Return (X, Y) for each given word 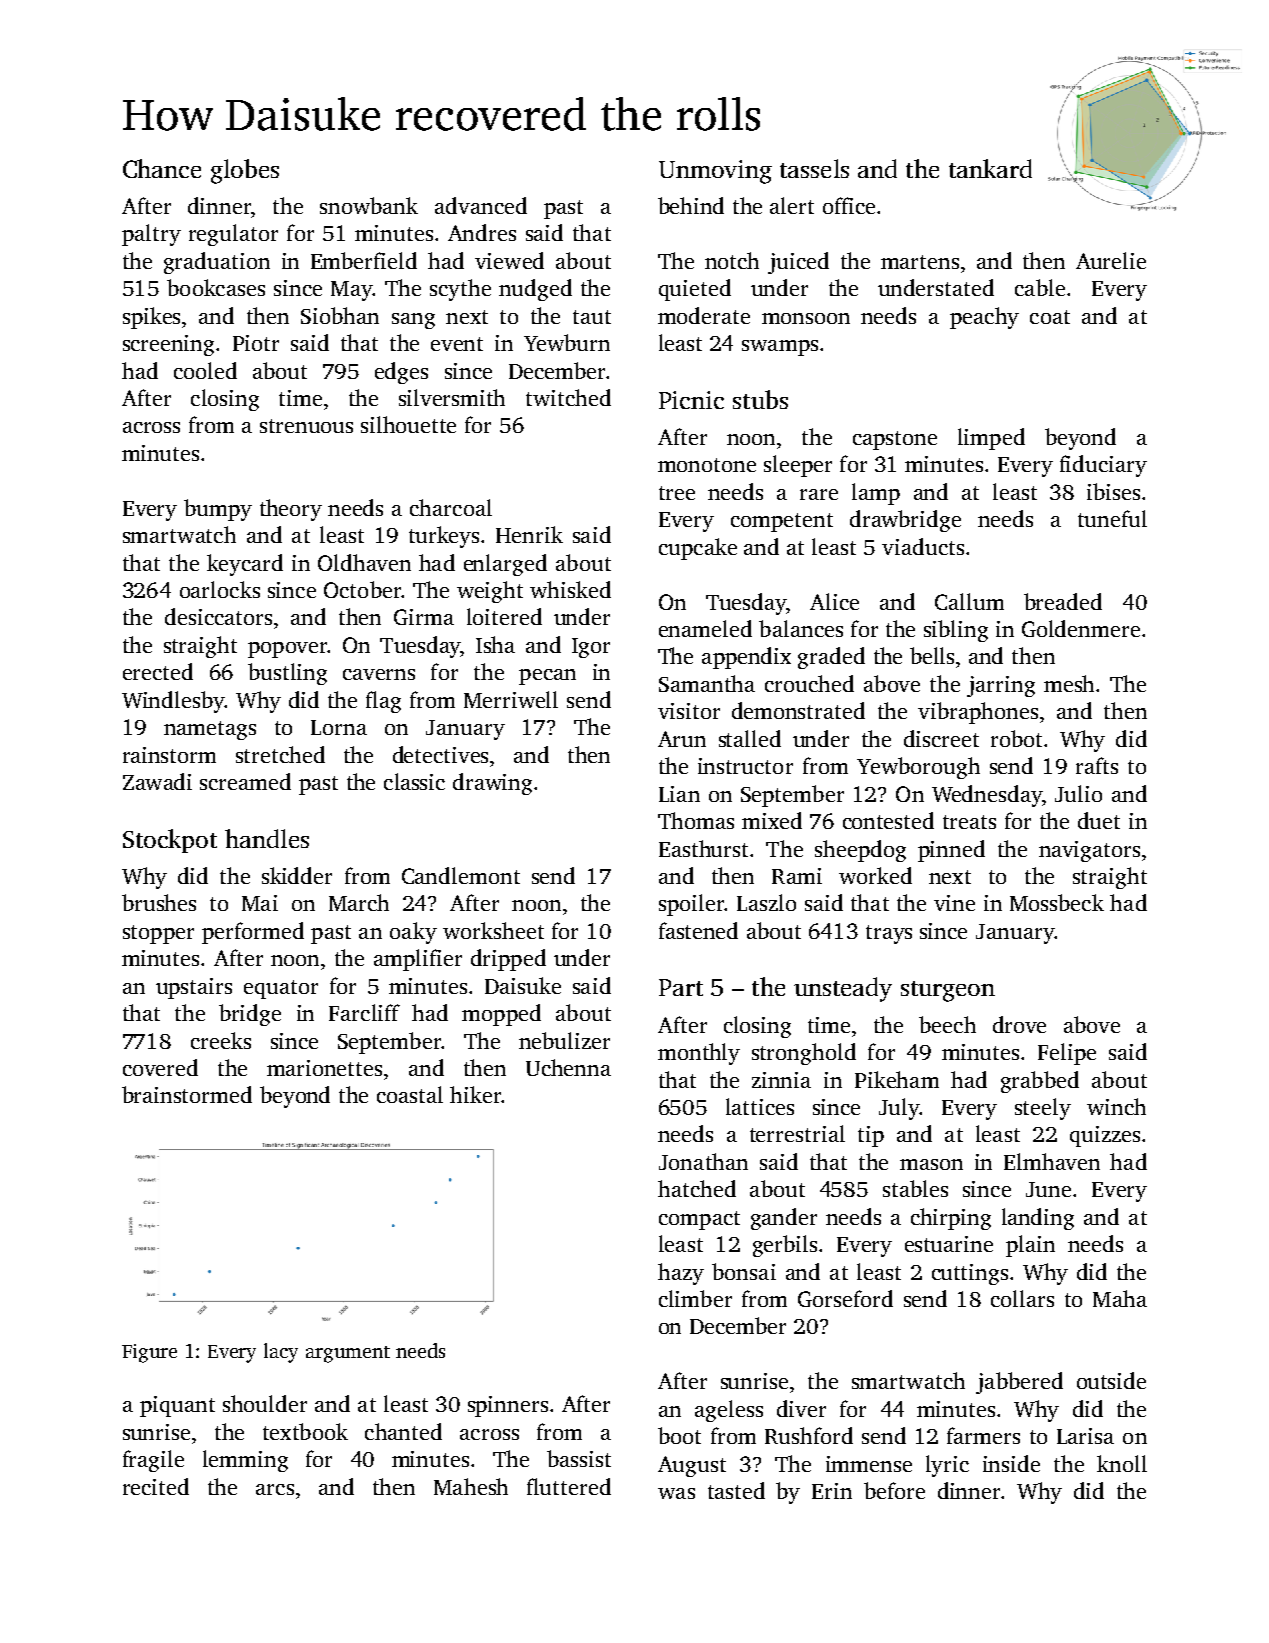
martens (920, 262)
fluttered (569, 1486)
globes (245, 171)
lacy (281, 1353)
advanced (481, 205)
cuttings (970, 1274)
